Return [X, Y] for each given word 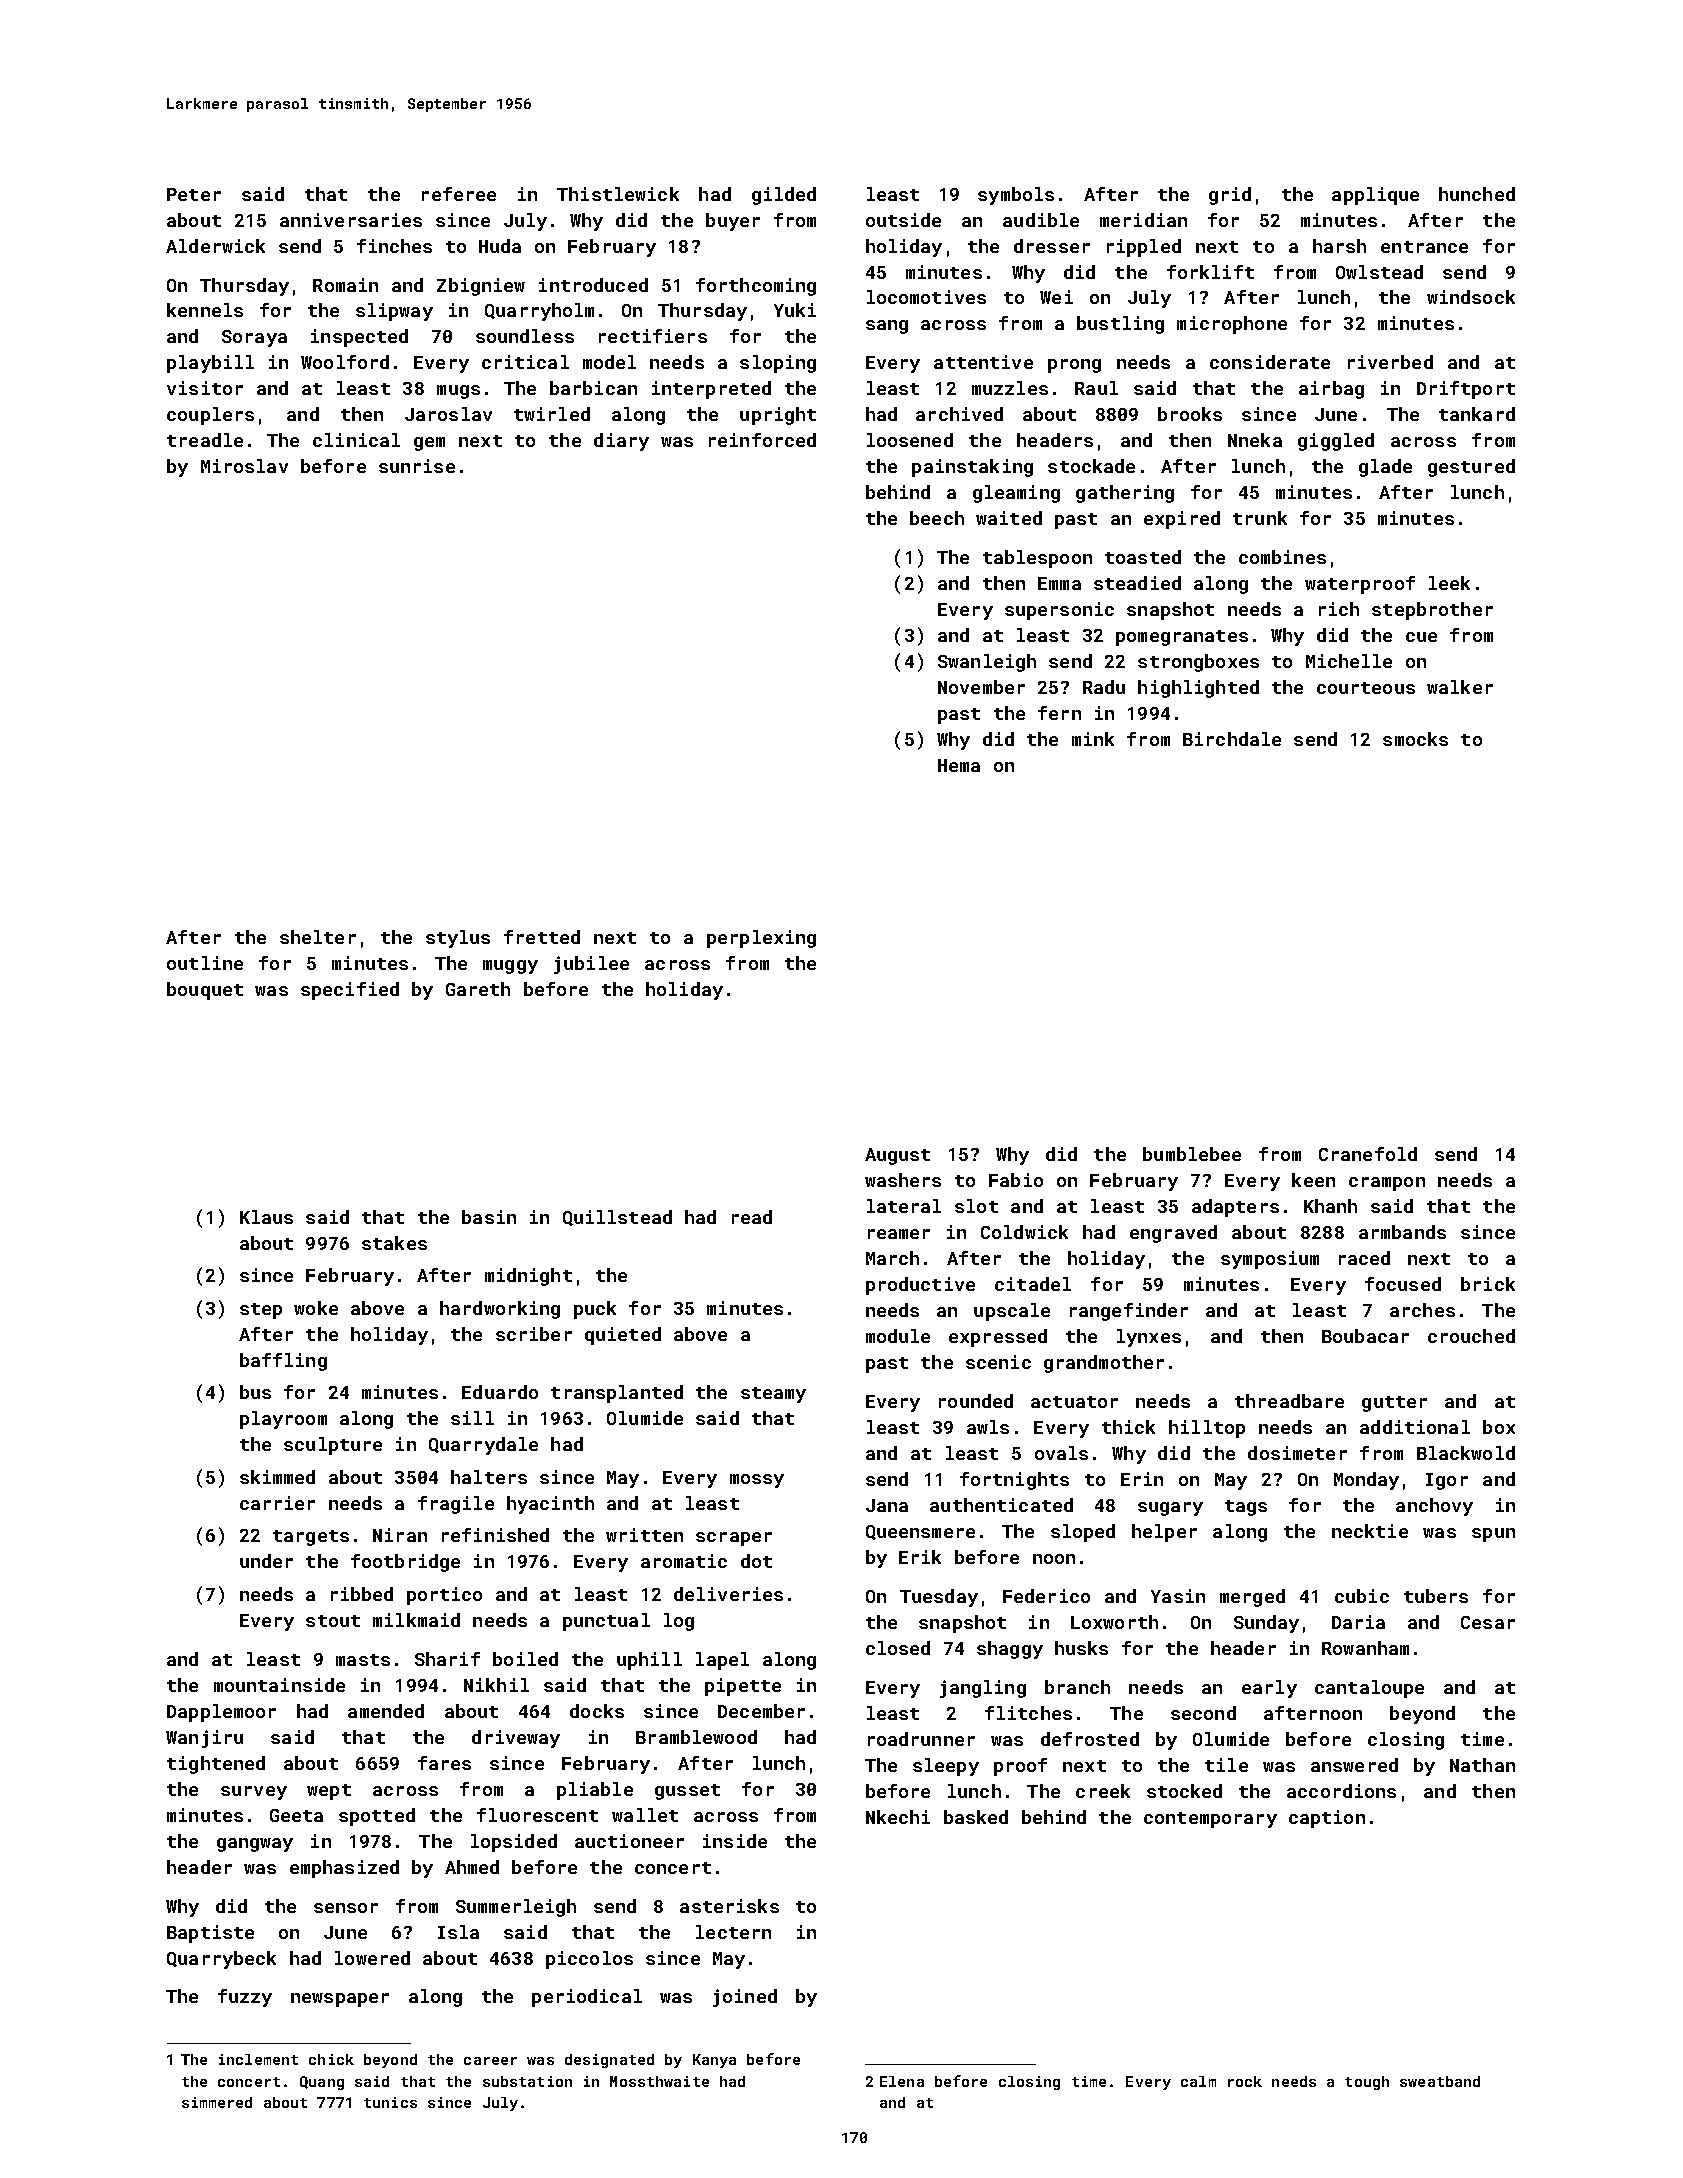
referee [459, 194]
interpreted [711, 390]
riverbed [1390, 362]
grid [1230, 196]
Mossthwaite [659, 2081]
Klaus [266, 1217]
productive [920, 1286]
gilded [784, 196]
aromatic [684, 1561]
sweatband [1440, 2081]
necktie [1370, 1531]
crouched [1471, 1336]
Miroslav [244, 466]
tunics [390, 2102]
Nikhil [496, 1685]
